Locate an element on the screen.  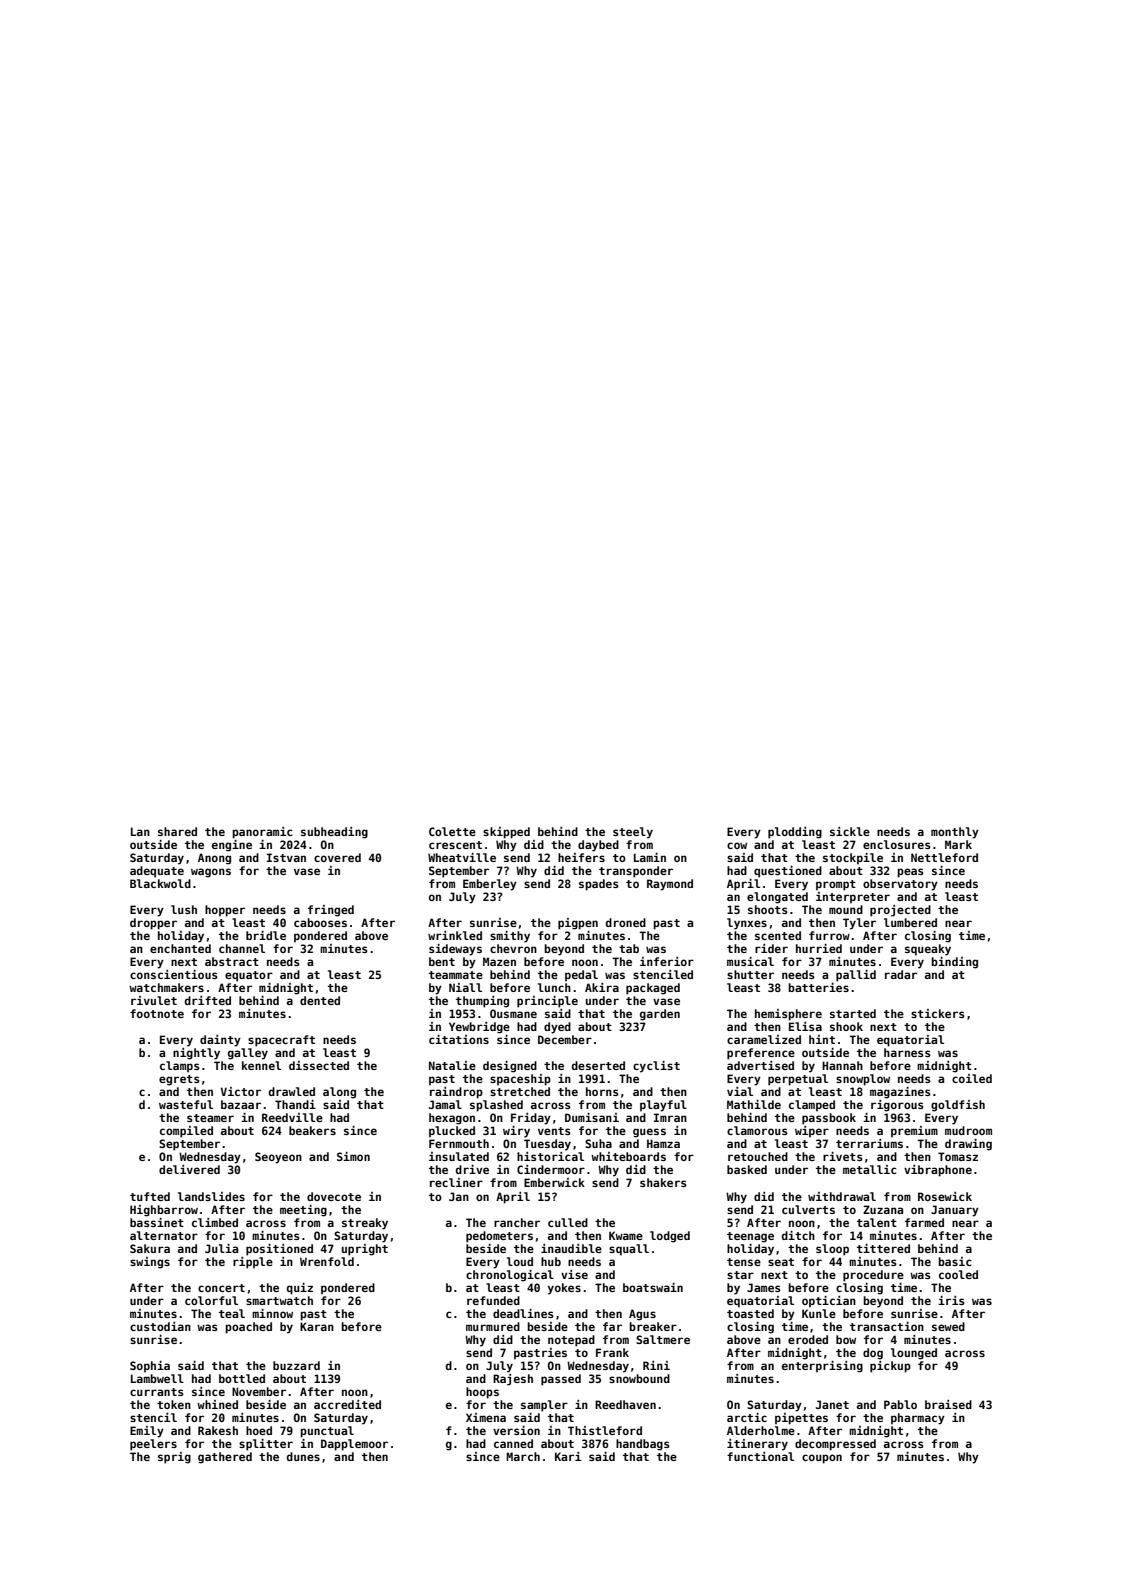
Kari is located at coordinates (568, 1456).
